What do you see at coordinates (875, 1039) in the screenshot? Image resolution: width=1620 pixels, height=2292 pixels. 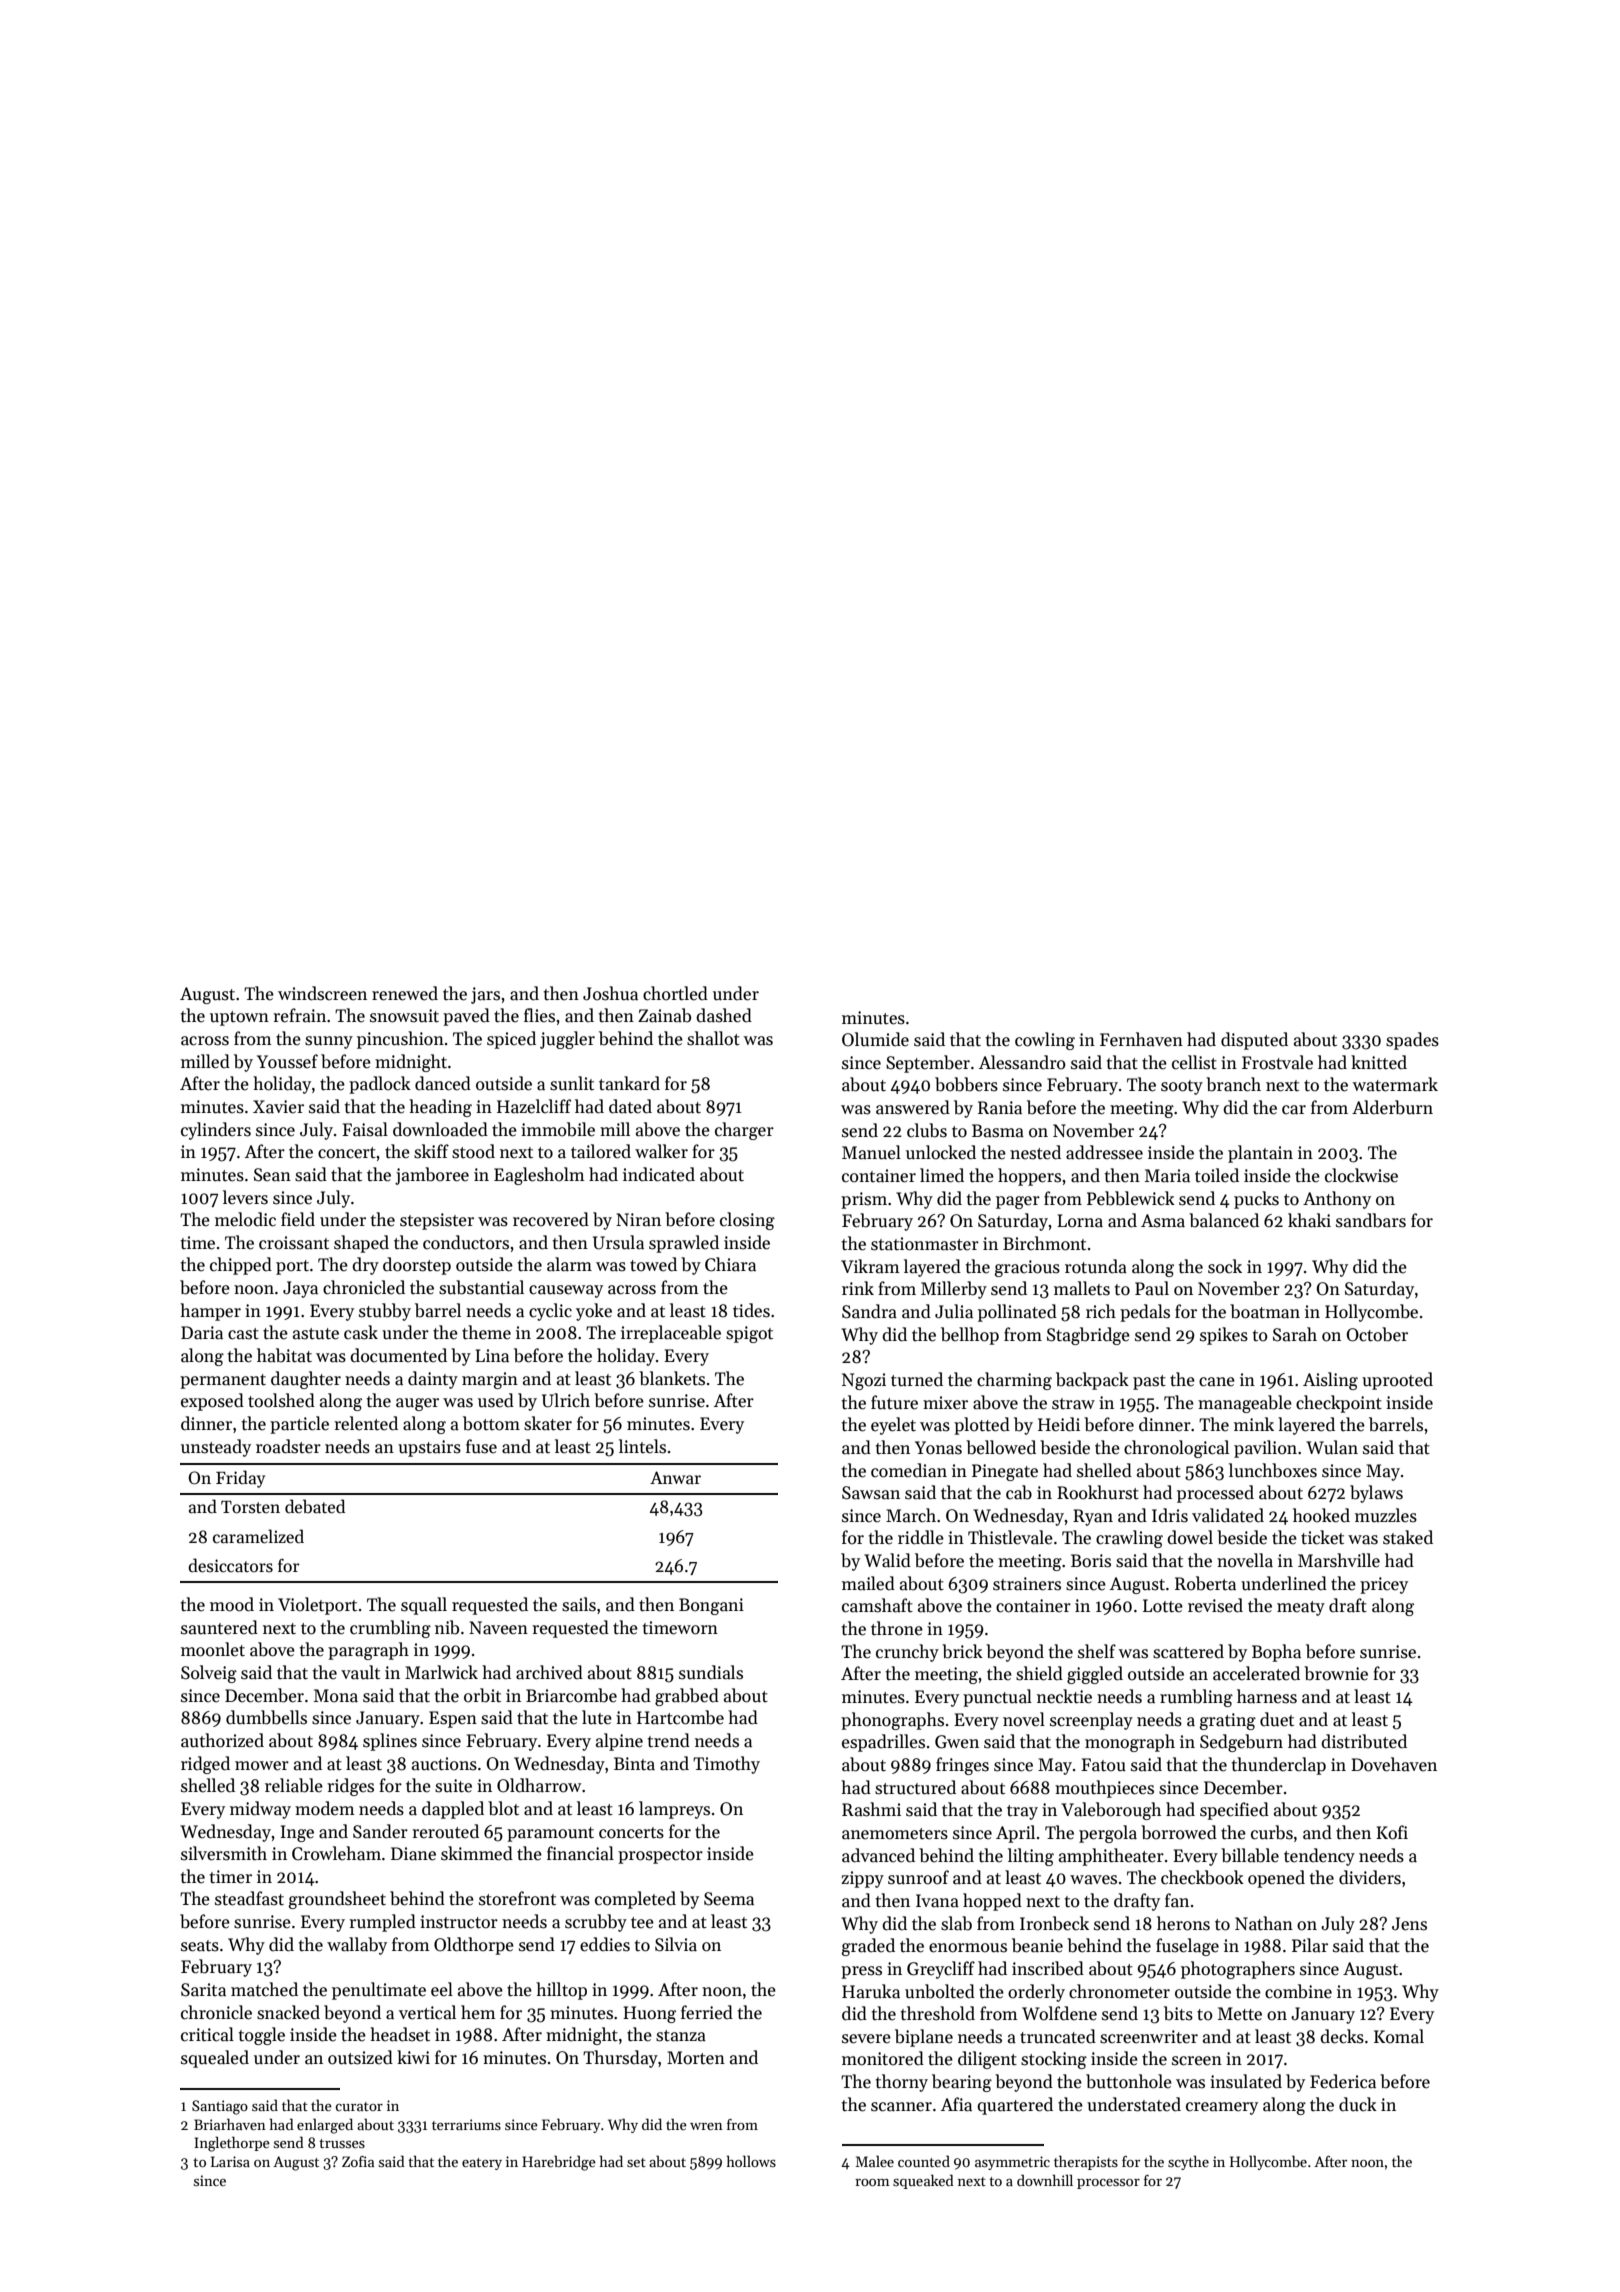 I see `Olumide` at bounding box center [875, 1039].
